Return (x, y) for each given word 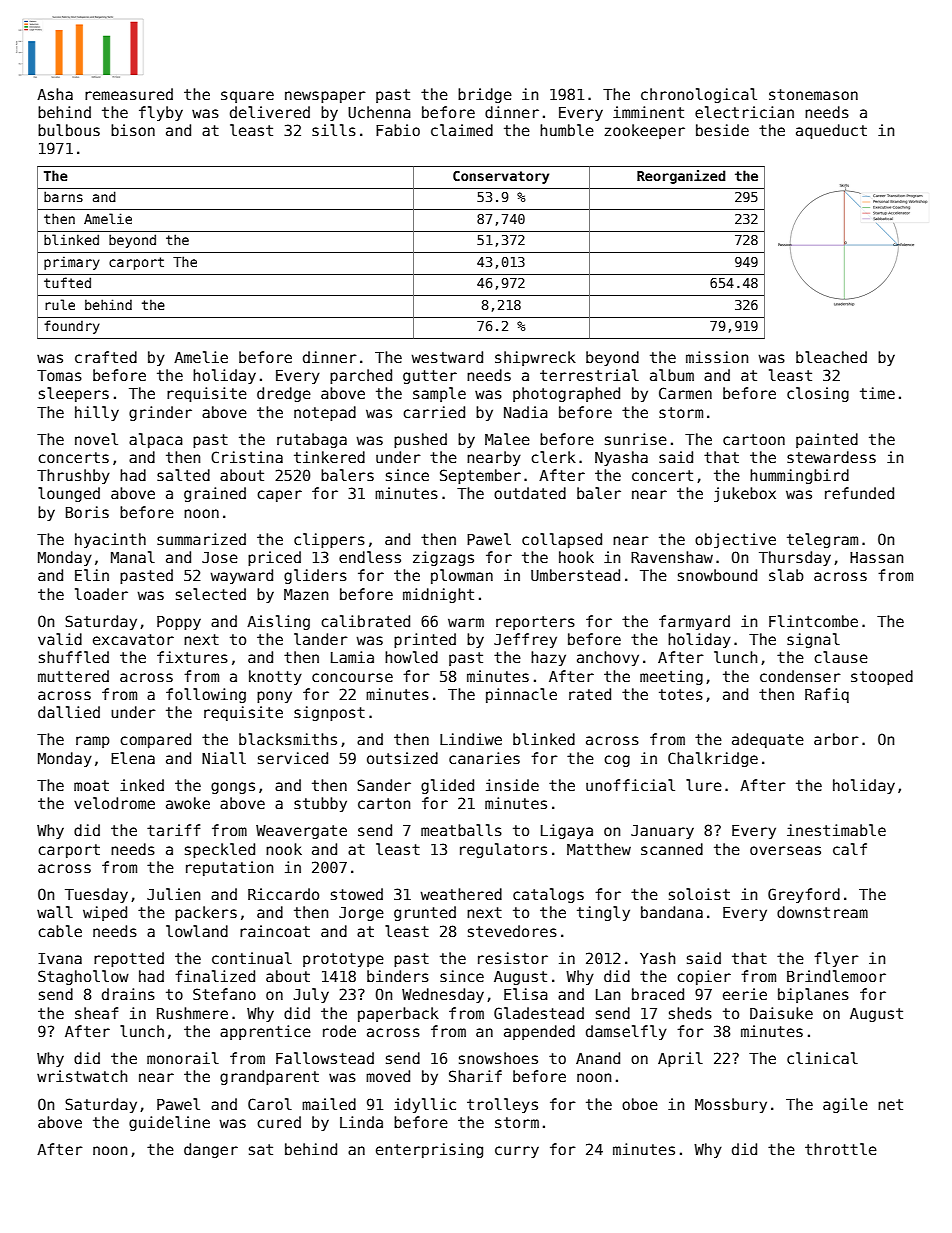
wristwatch (82, 1076)
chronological (699, 95)
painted (827, 440)
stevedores (512, 931)
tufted (67, 282)
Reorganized (681, 177)
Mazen (306, 594)
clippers (329, 540)
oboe (640, 1104)
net (890, 1104)
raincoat (275, 931)
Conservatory (501, 177)
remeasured (129, 94)
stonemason (813, 94)
